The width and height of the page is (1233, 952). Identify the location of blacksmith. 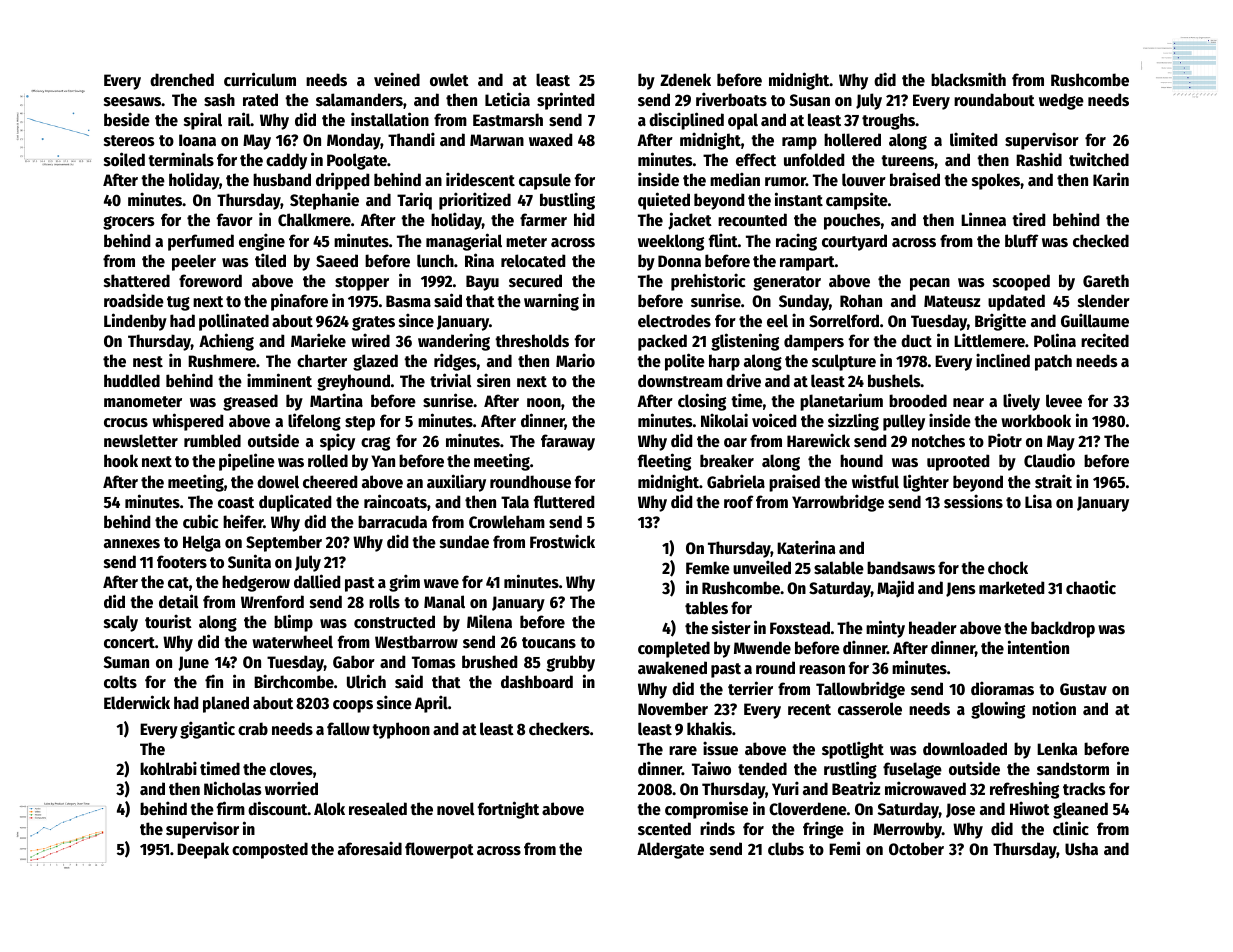
(968, 79).
